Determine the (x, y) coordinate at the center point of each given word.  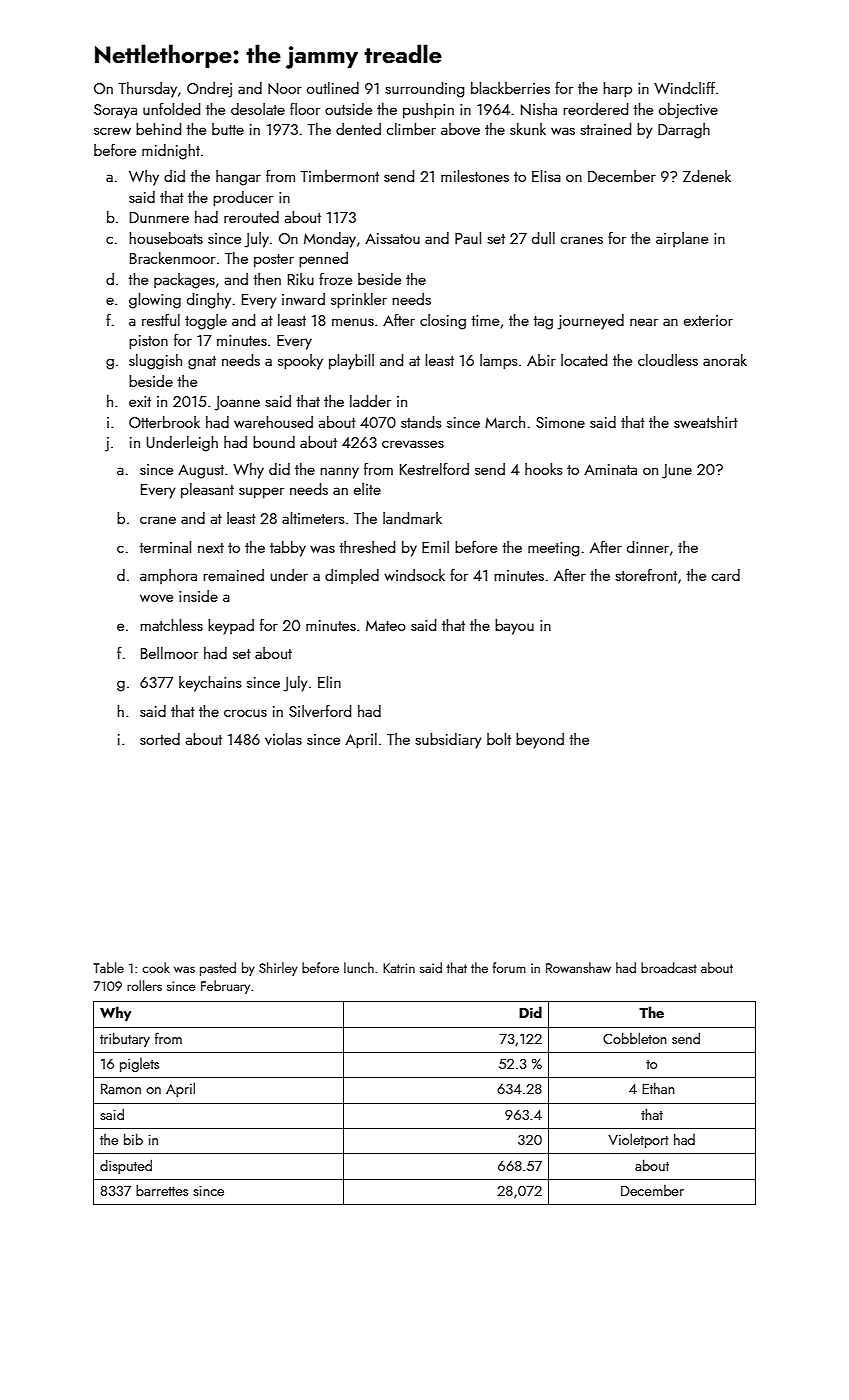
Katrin (399, 968)
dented (358, 129)
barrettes (162, 1190)
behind (158, 129)
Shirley (278, 969)
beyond (540, 741)
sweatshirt (706, 422)
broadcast (669, 967)
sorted (160, 739)
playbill (351, 362)
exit (140, 401)
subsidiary (448, 741)
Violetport (638, 1140)
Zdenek (707, 176)
